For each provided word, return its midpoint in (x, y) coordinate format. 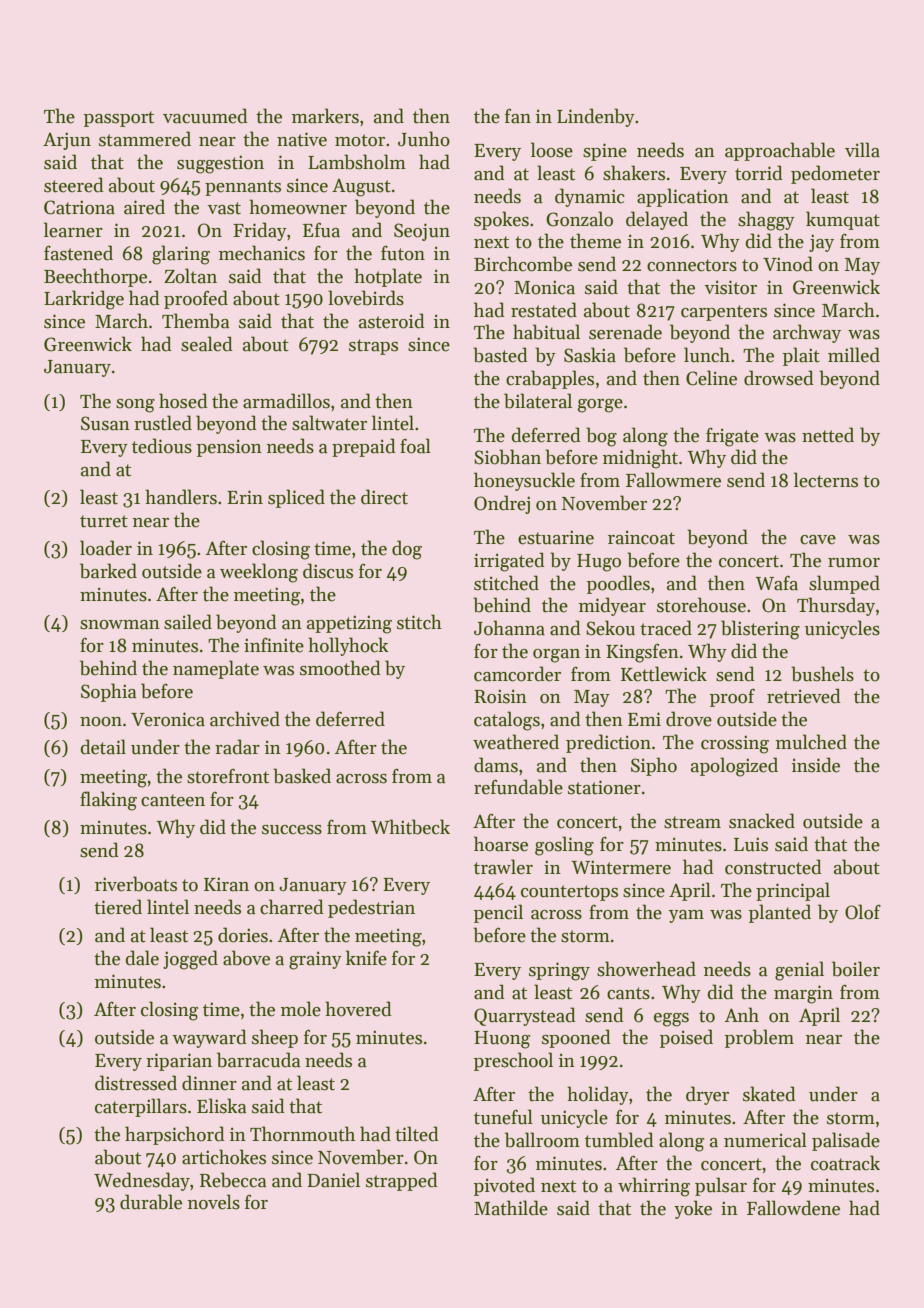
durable (151, 1202)
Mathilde (511, 1208)
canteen (173, 800)
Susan (105, 423)
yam (686, 916)
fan (518, 116)
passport (119, 119)
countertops (569, 893)
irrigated (509, 562)
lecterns (826, 480)
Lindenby (596, 117)
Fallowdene (793, 1208)
